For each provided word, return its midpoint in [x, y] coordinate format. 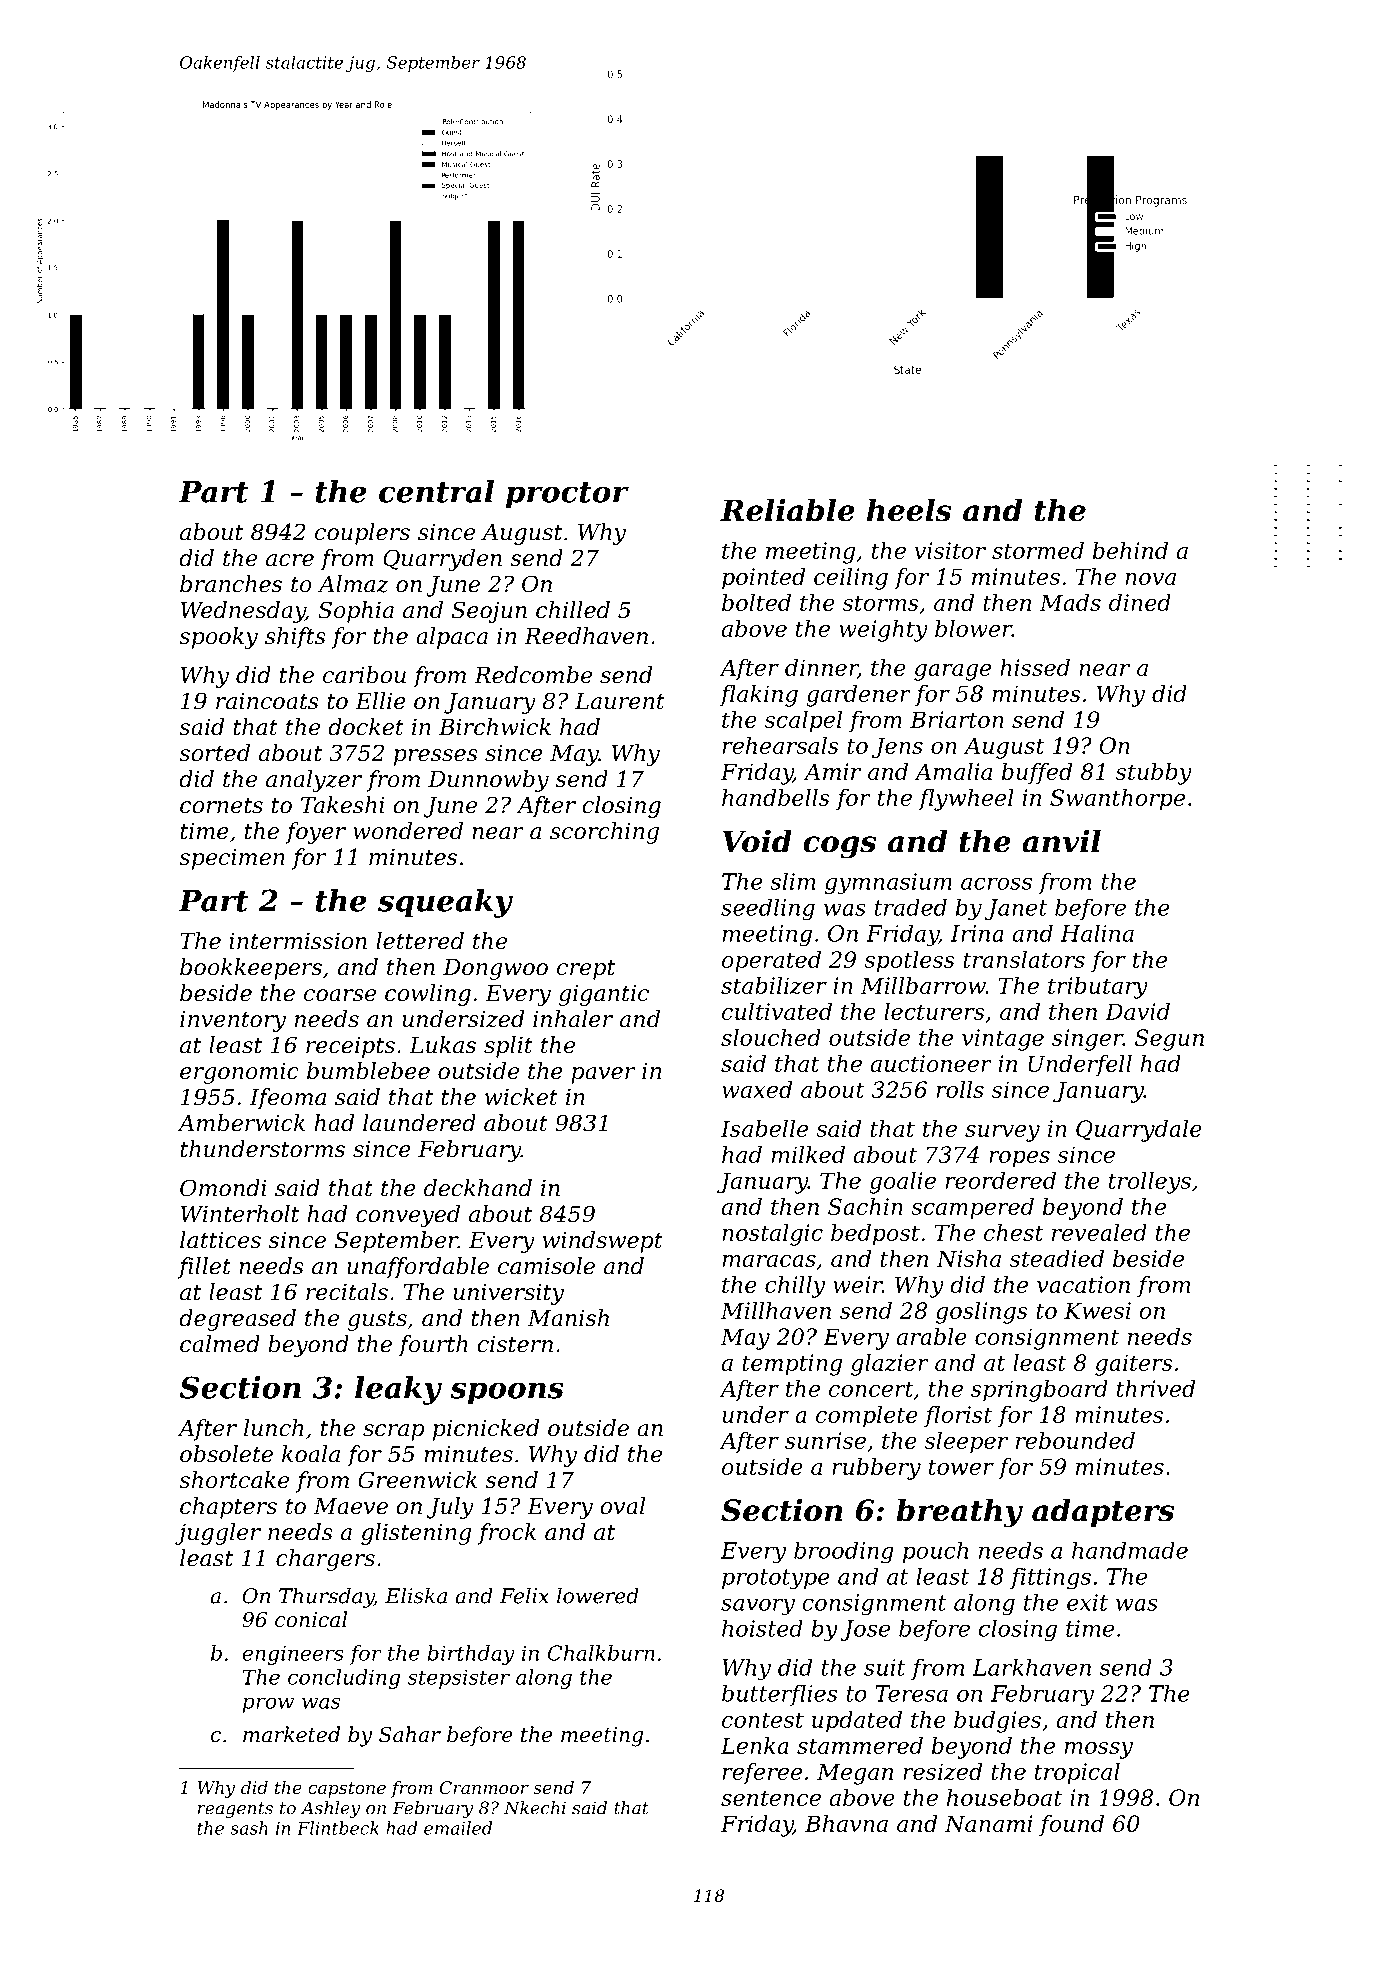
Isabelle [764, 1128]
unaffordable [418, 1268]
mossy [1098, 1750]
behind [1130, 550]
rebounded [1075, 1440]
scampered [972, 1209]
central [436, 491]
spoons [507, 1393]
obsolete [226, 1454]
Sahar [410, 1734]
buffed [1037, 774]
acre [290, 560]
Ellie [380, 701]
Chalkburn [601, 1653]
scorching [604, 833]
